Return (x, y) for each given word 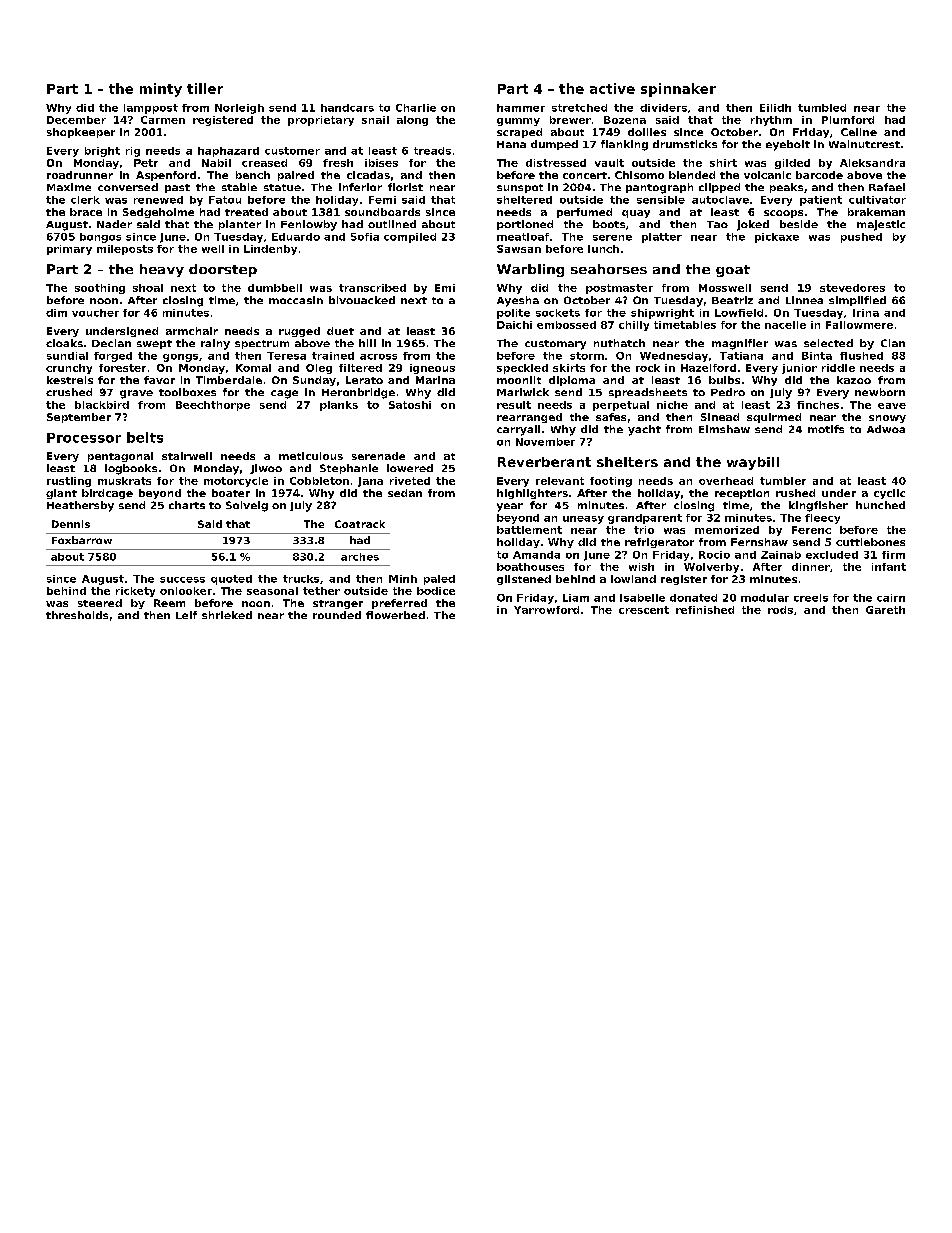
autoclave (720, 200)
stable (239, 187)
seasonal (272, 591)
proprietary (321, 121)
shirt (723, 163)
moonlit (519, 380)
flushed (861, 356)
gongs (180, 358)
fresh (338, 163)
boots (609, 224)
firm (893, 555)
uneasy (583, 520)
